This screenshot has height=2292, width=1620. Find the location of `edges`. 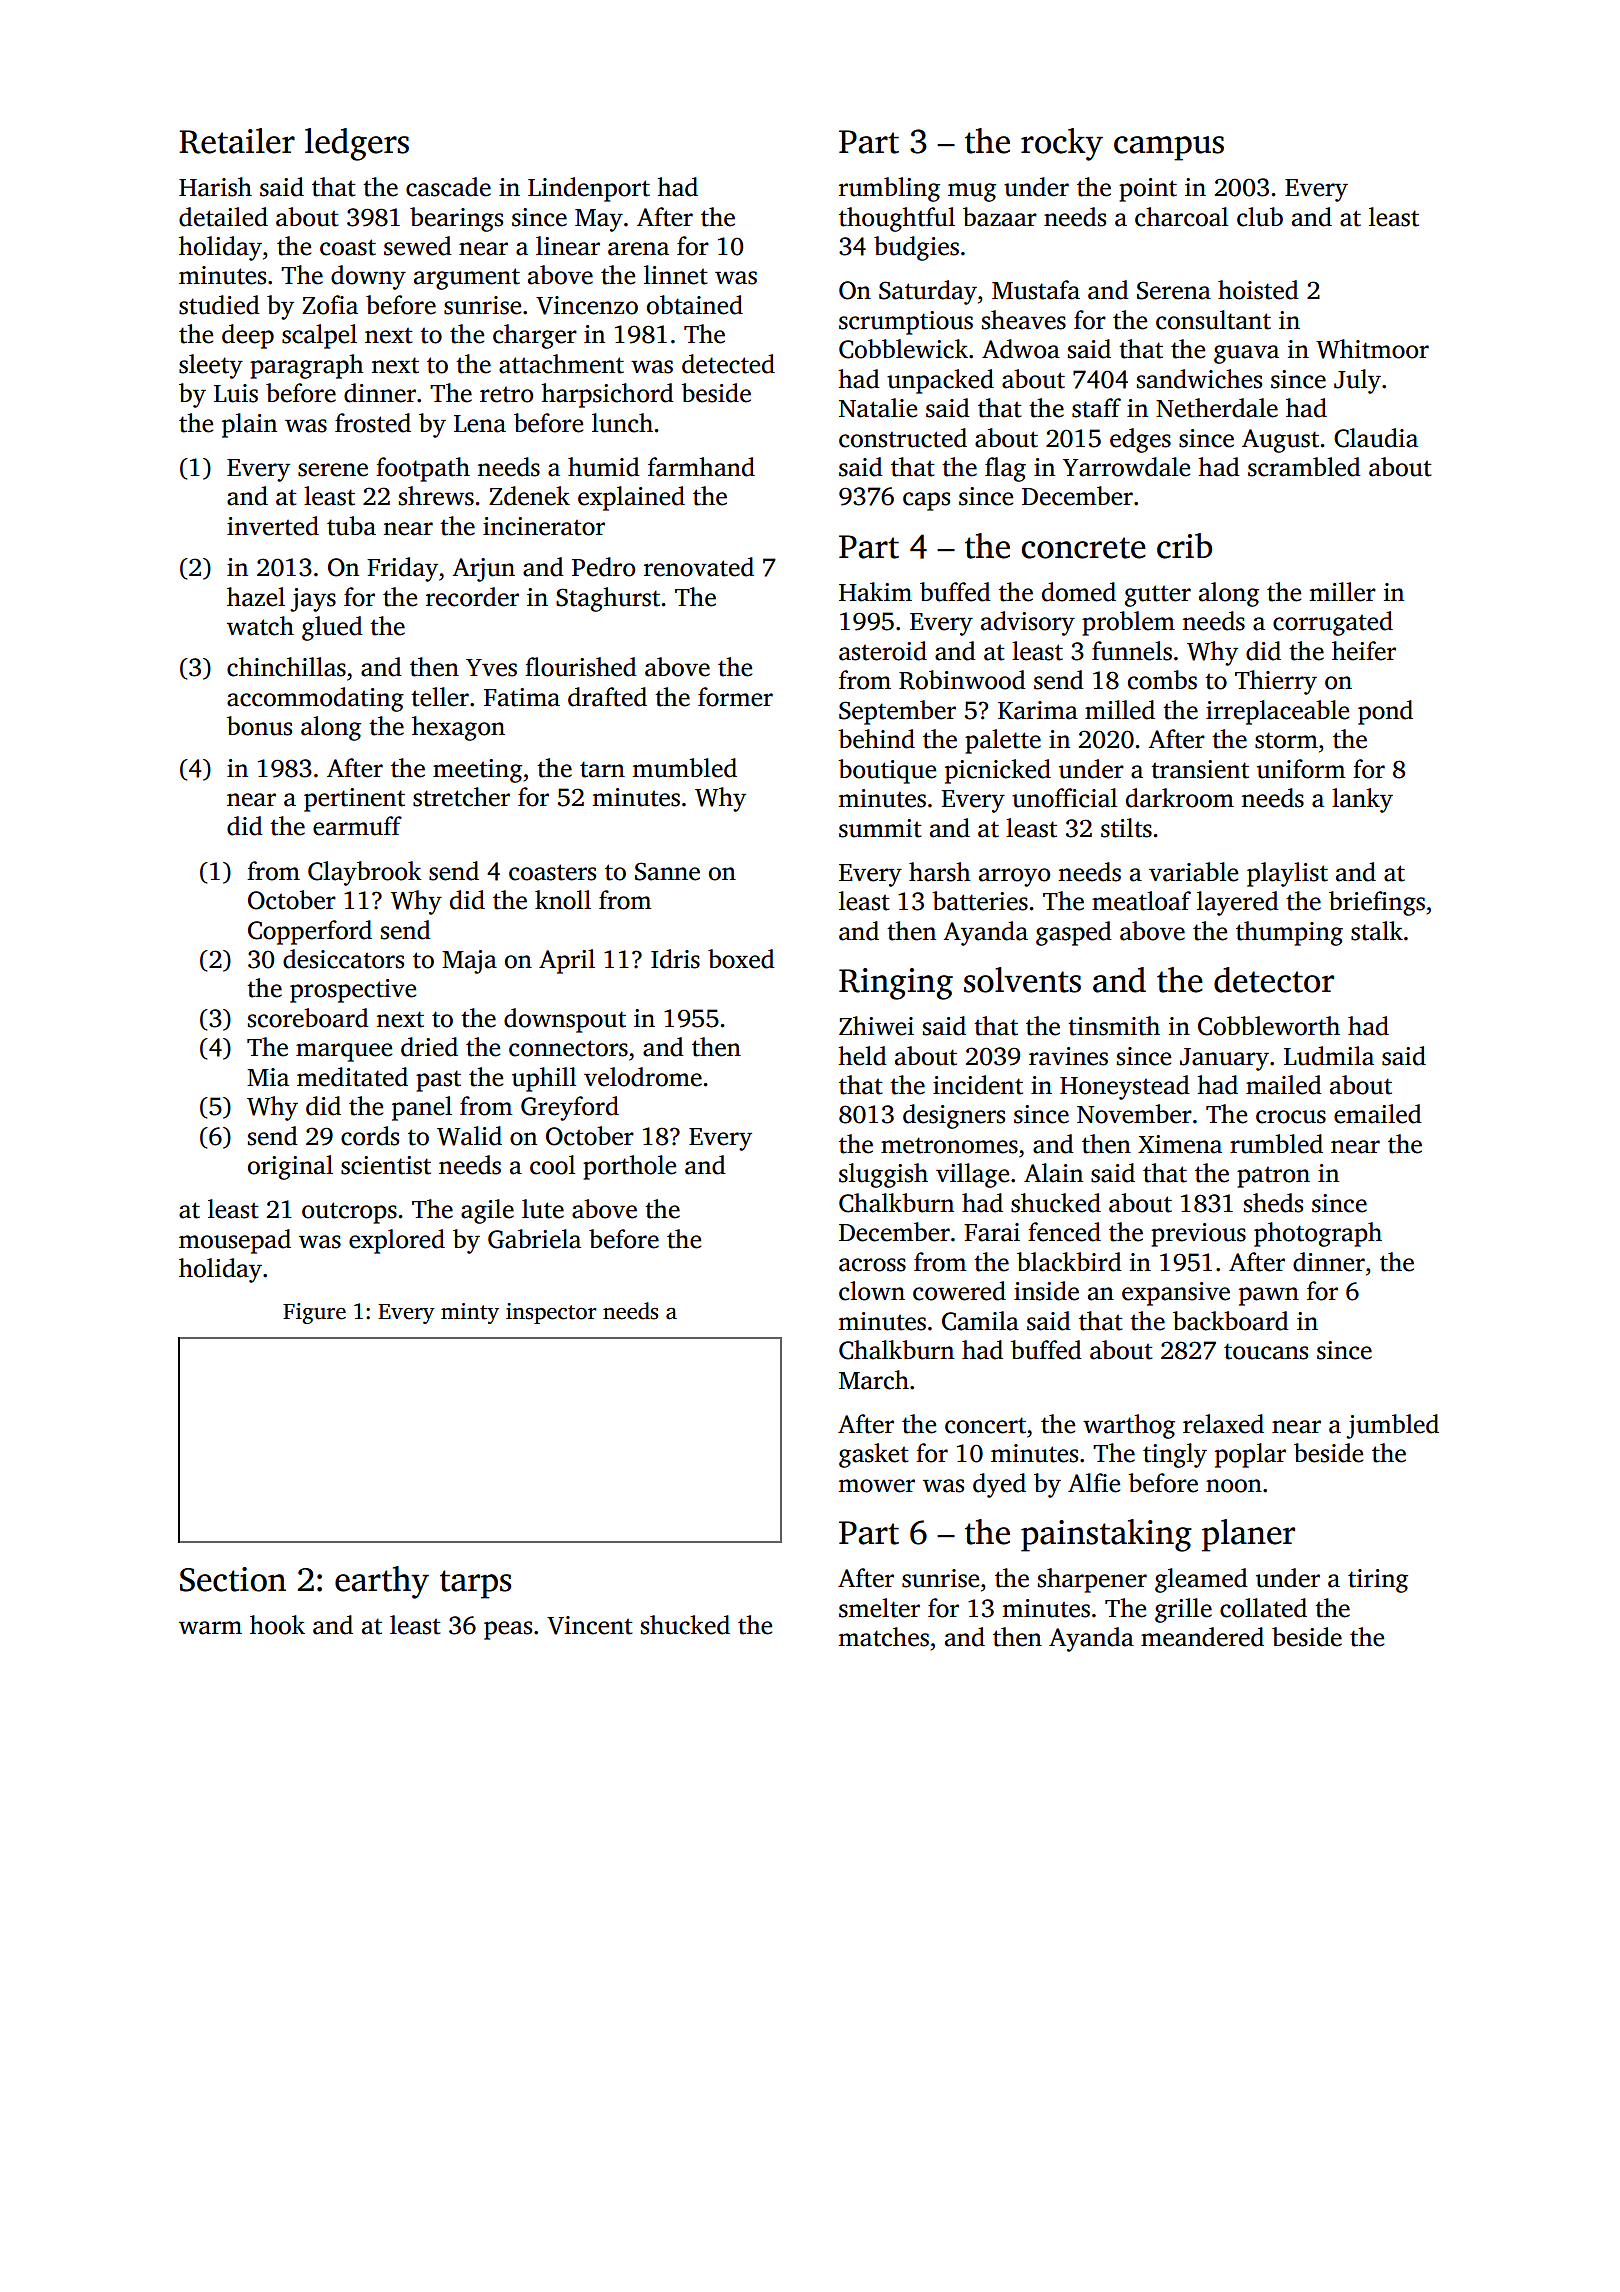

edges is located at coordinates (1140, 440).
